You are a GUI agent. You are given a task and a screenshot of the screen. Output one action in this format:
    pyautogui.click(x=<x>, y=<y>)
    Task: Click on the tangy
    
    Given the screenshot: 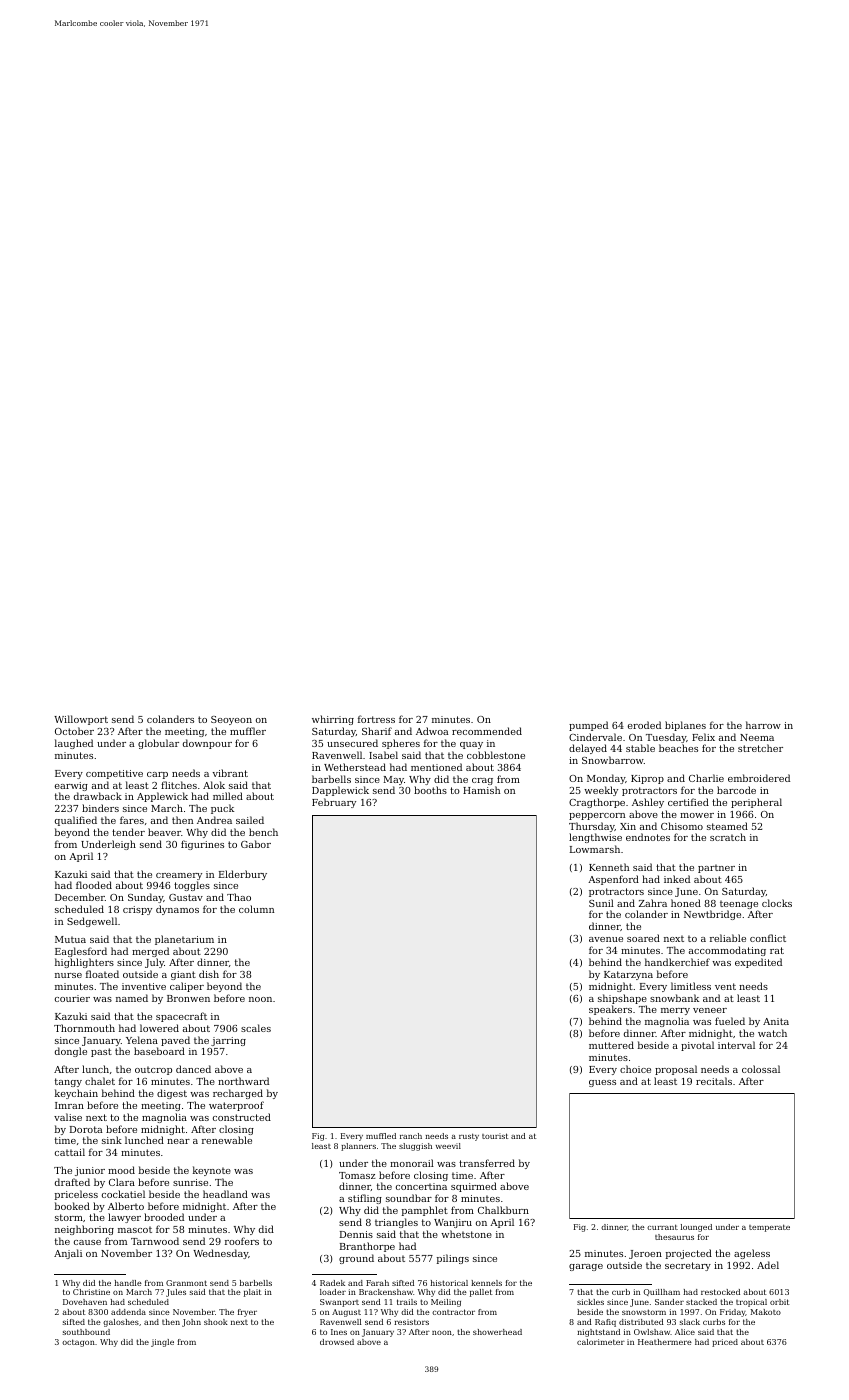 What is the action you would take?
    pyautogui.click(x=68, y=1082)
